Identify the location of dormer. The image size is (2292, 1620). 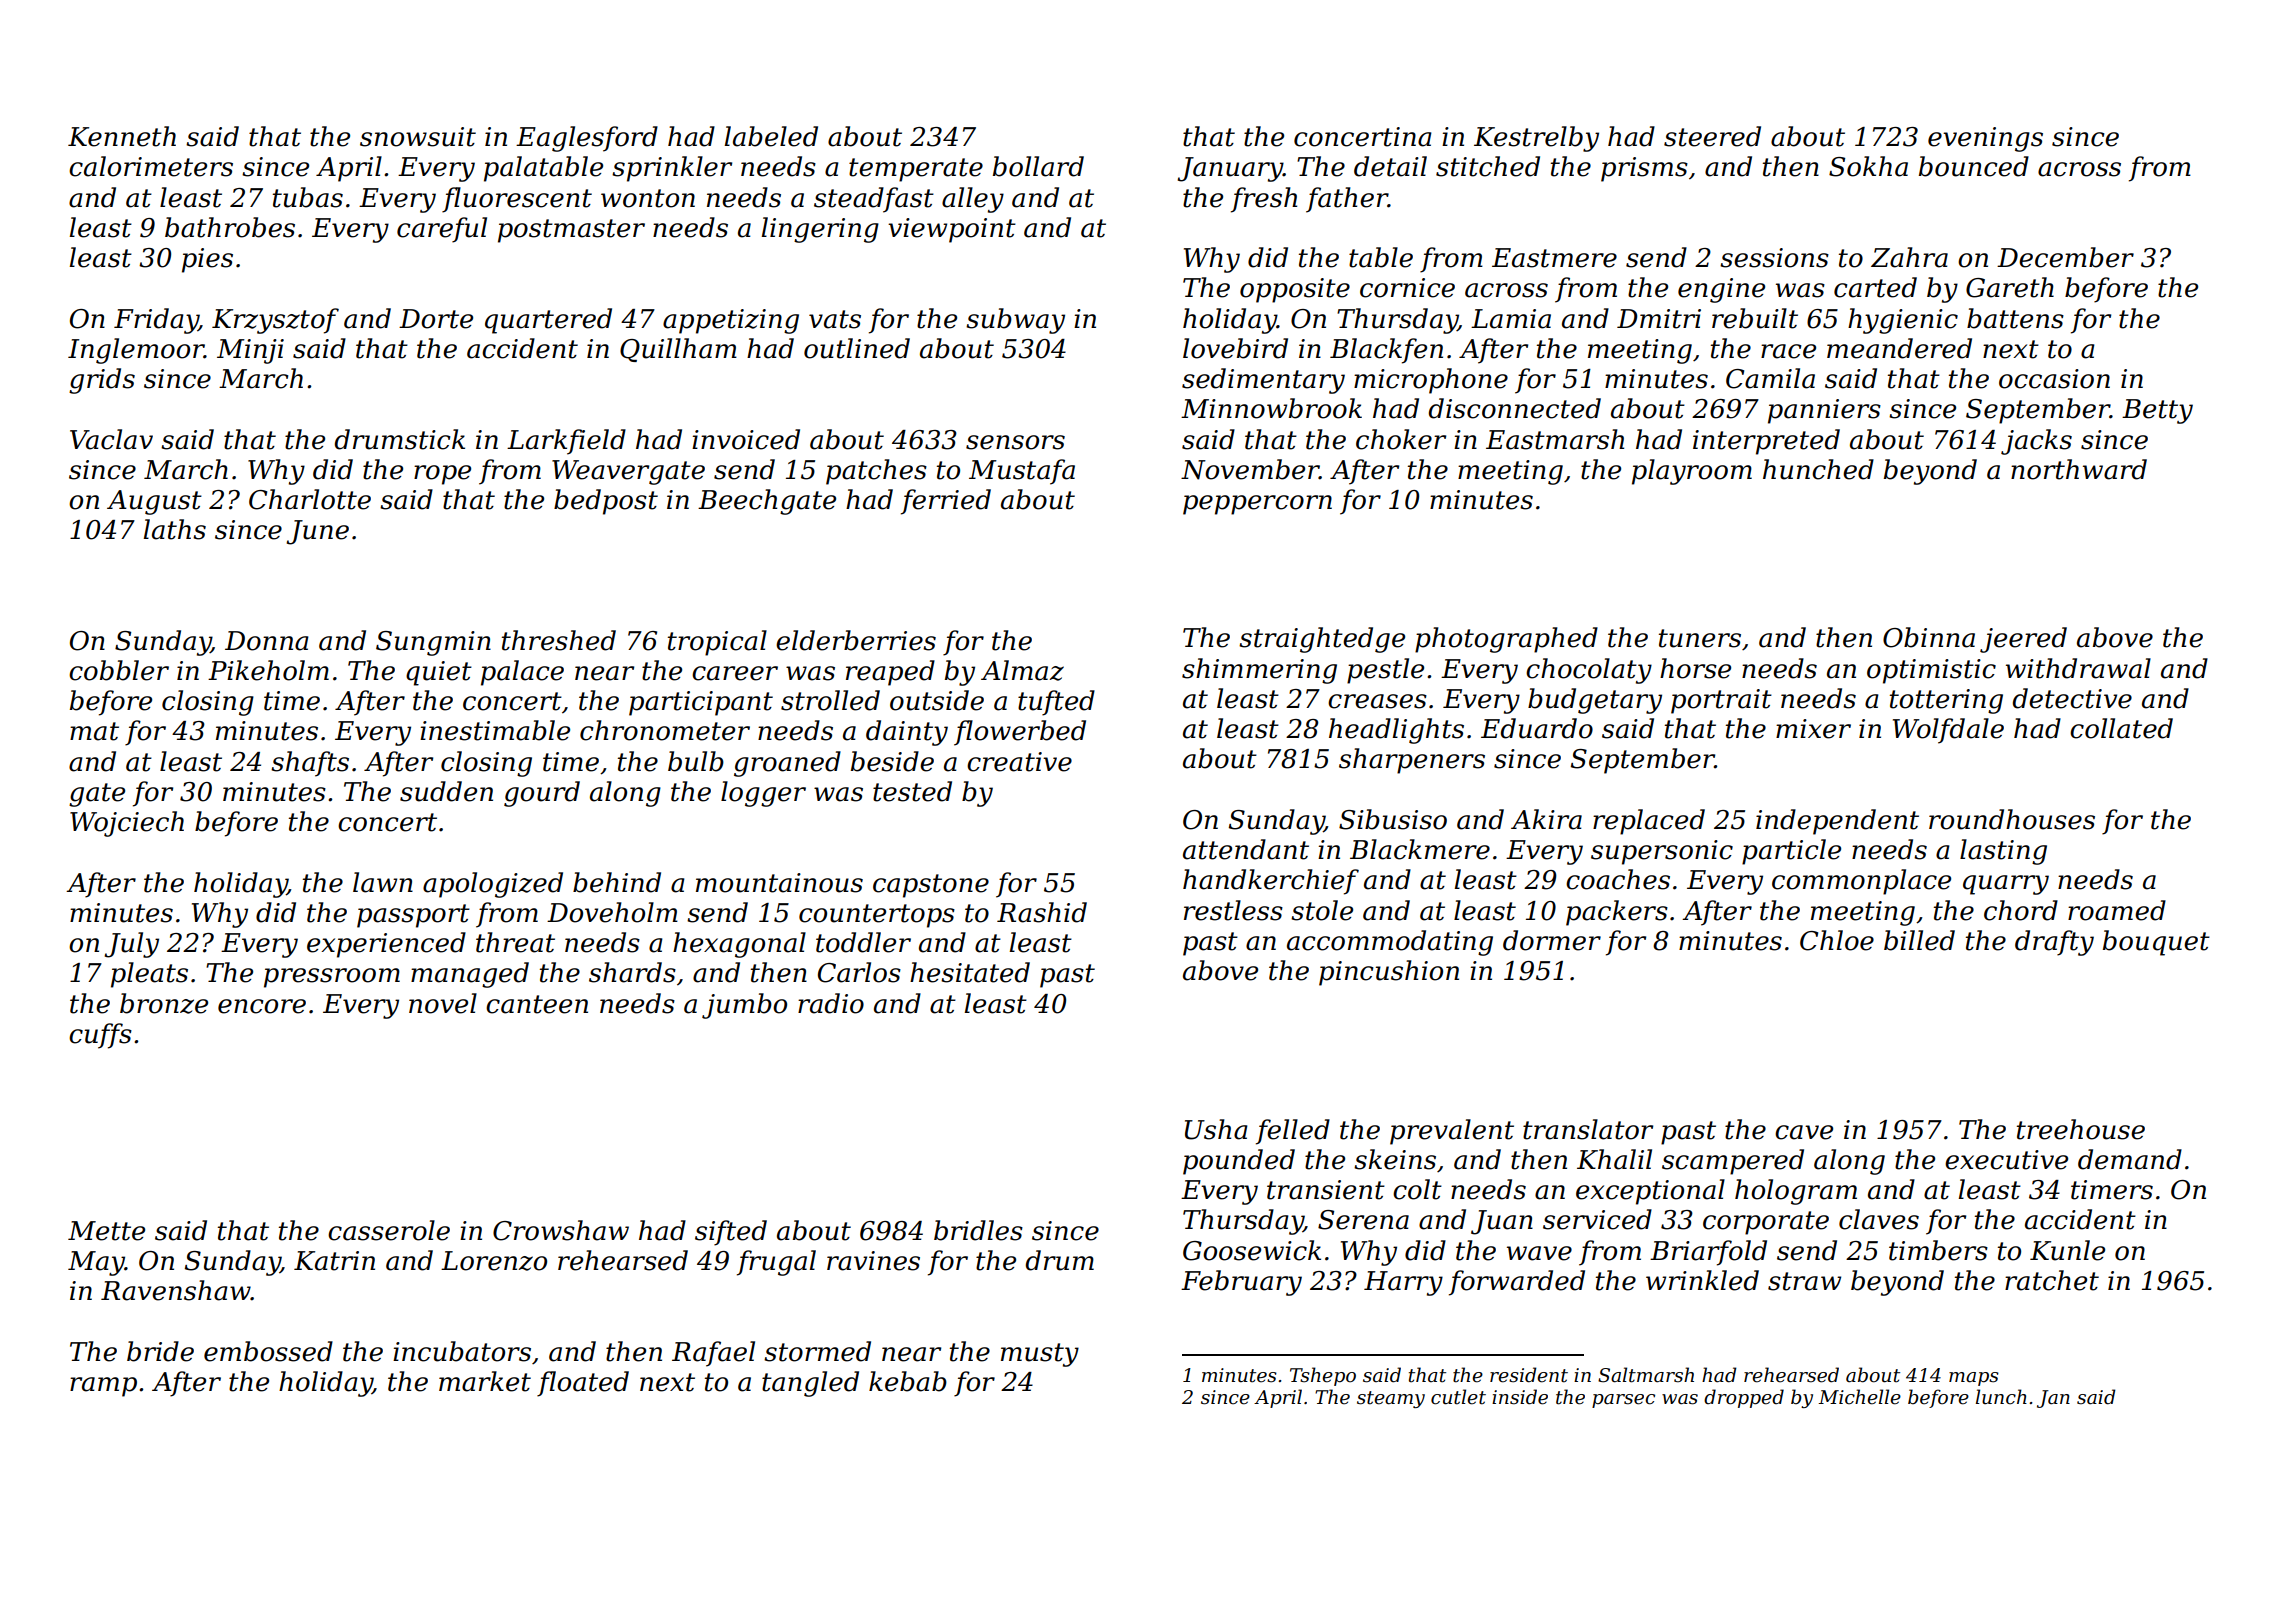
(1552, 940).
